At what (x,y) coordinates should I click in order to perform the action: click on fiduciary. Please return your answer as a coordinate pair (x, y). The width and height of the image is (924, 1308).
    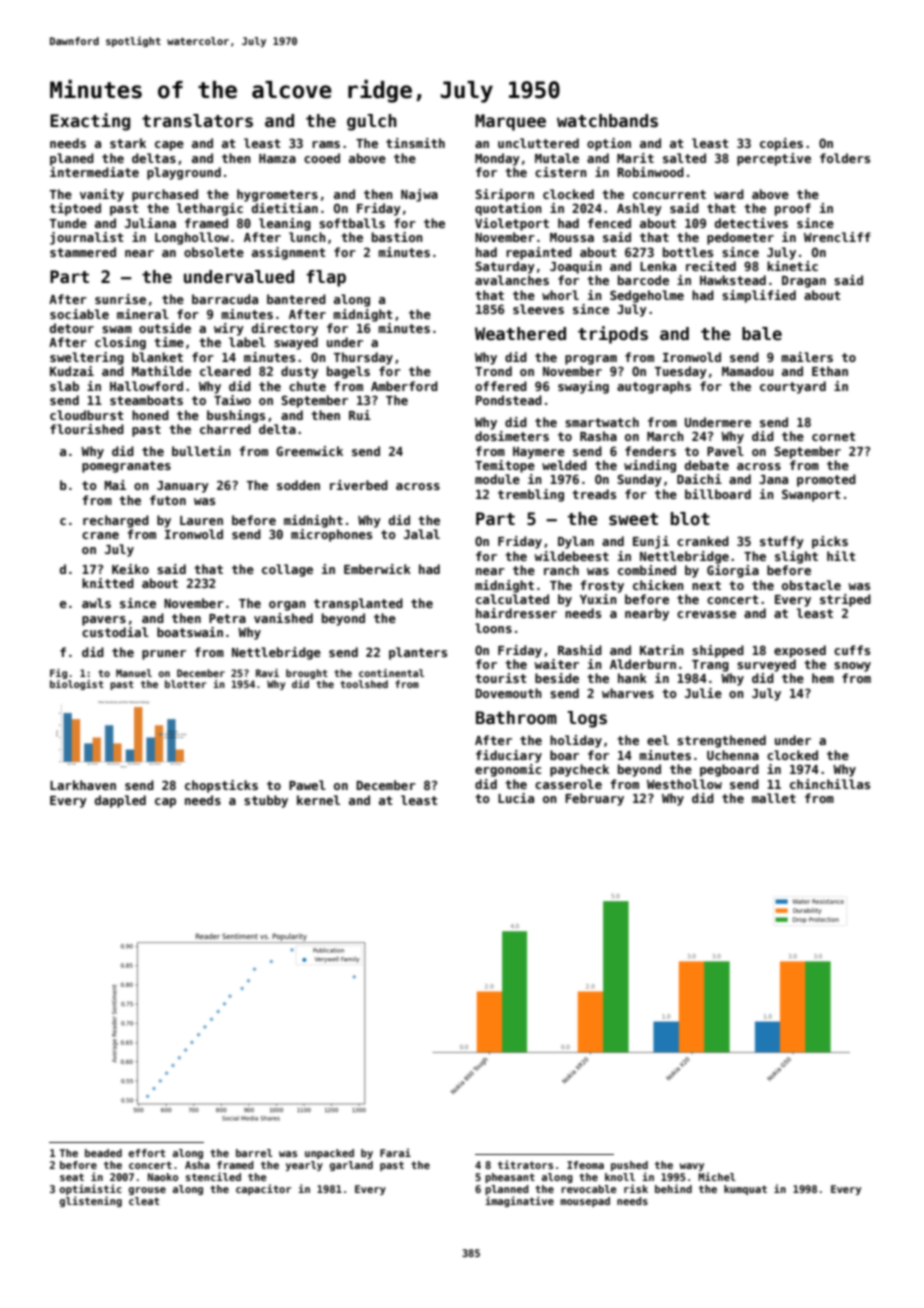
    Looking at the image, I should click on (509, 756).
